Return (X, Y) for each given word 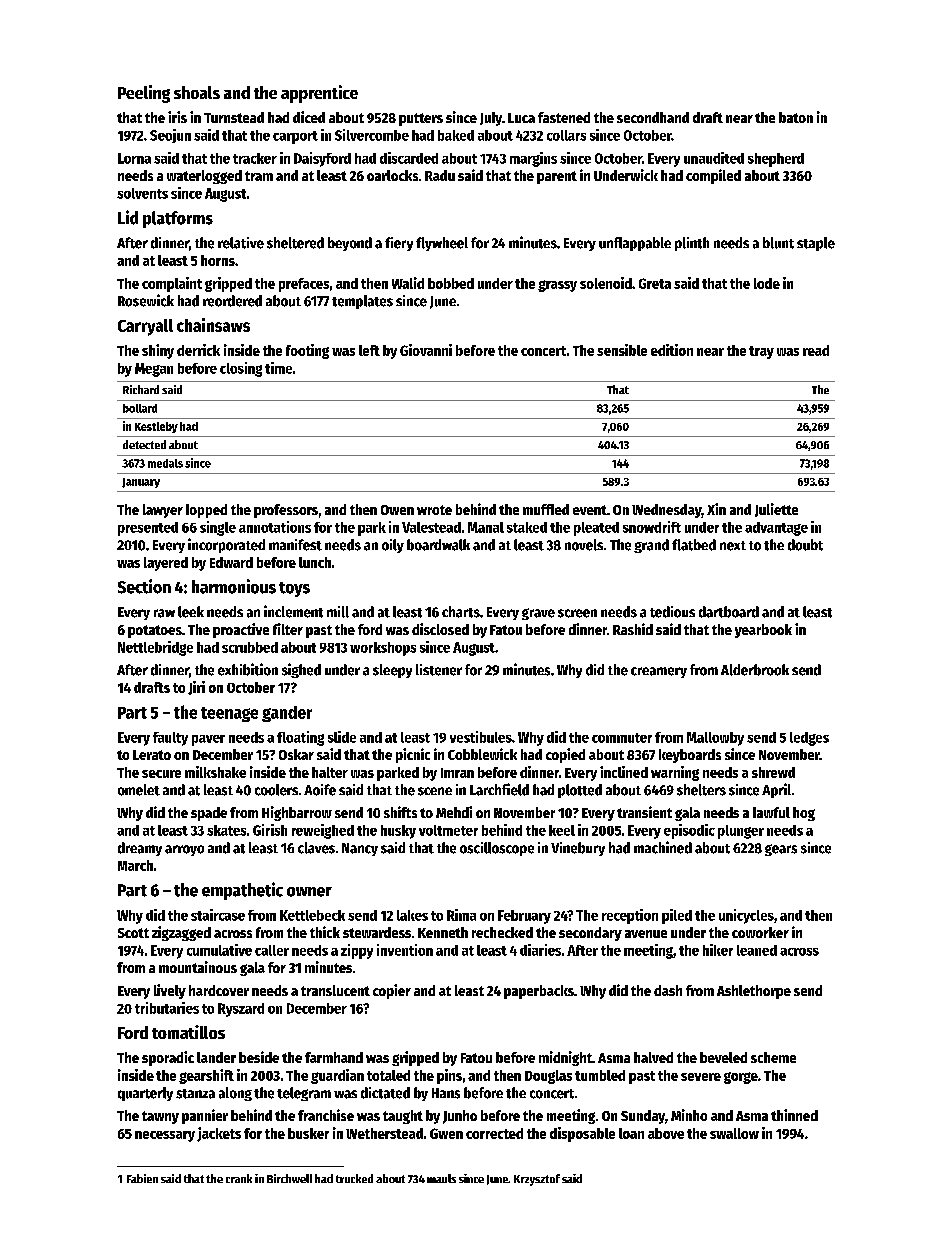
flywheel (442, 244)
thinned (794, 1115)
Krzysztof (537, 1180)
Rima (461, 915)
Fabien (142, 1178)
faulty (170, 739)
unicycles (746, 916)
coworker (760, 932)
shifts (400, 812)
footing (307, 351)
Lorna (134, 158)
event (590, 510)
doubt (805, 545)
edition (672, 350)
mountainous (198, 967)
